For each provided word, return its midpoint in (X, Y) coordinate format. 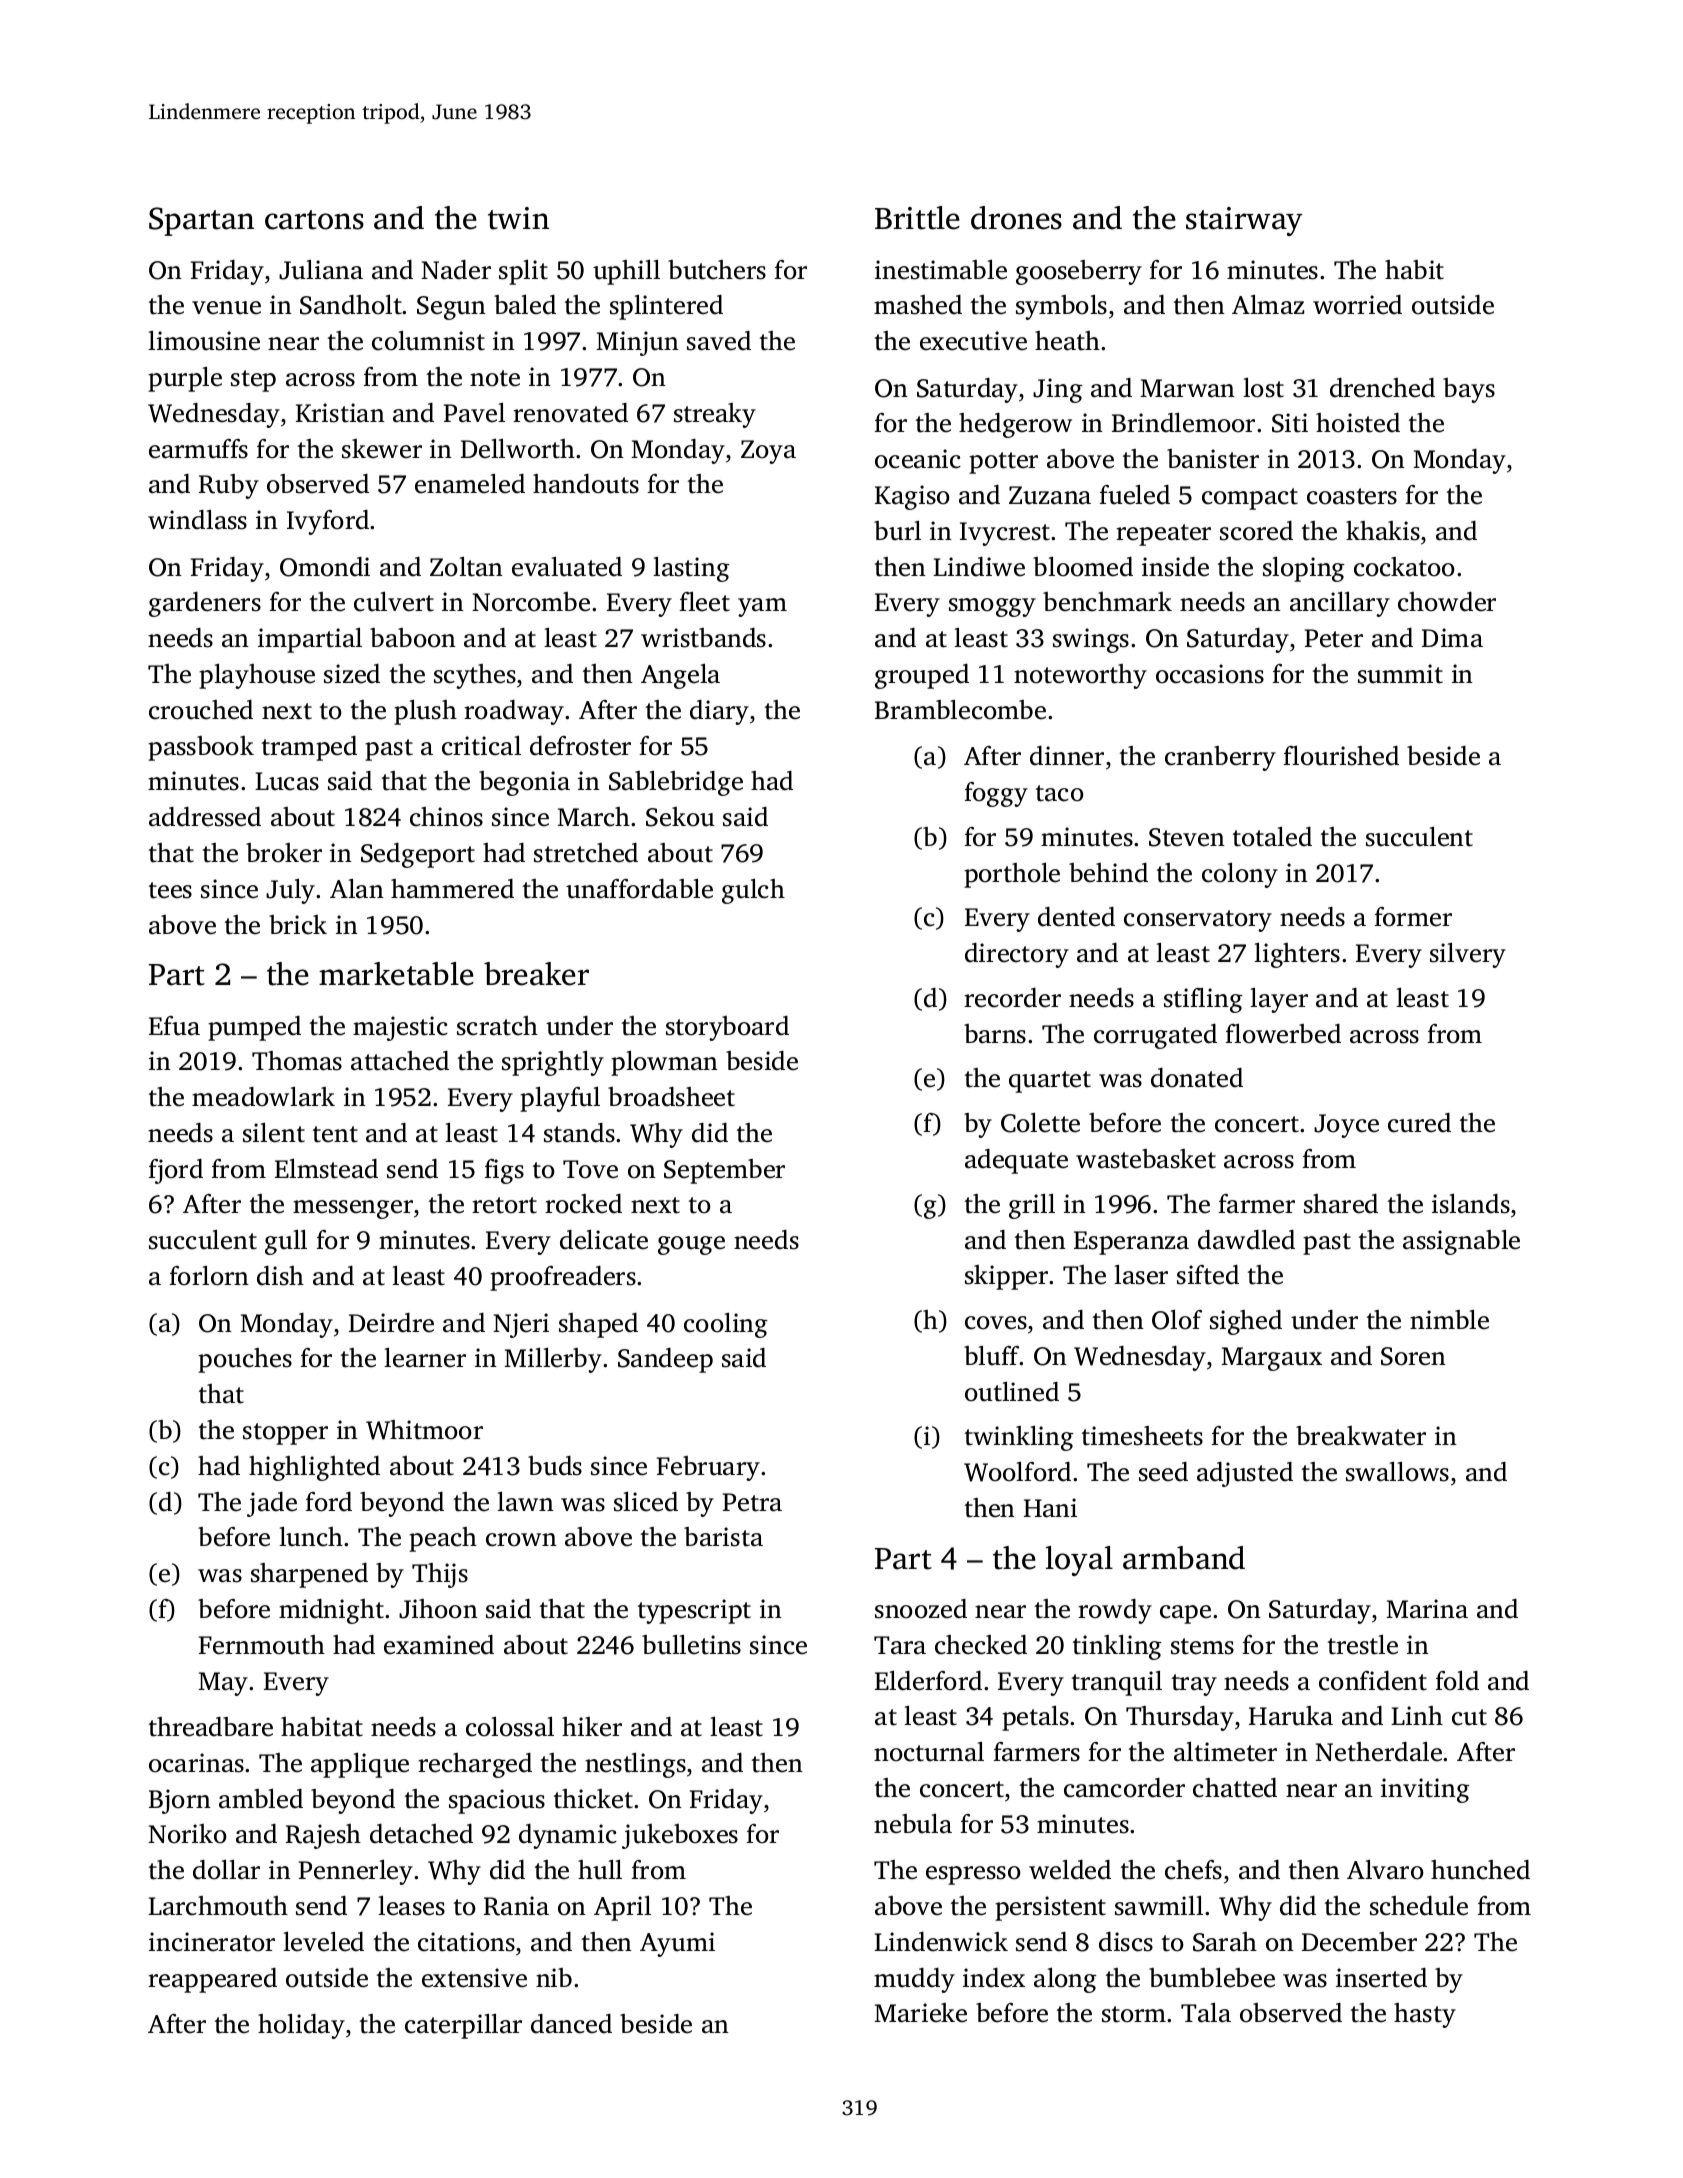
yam (762, 607)
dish (280, 1276)
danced (571, 2024)
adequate (1016, 1161)
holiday (301, 2026)
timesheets (1142, 1436)
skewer (382, 449)
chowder (1447, 602)
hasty (1425, 2015)
